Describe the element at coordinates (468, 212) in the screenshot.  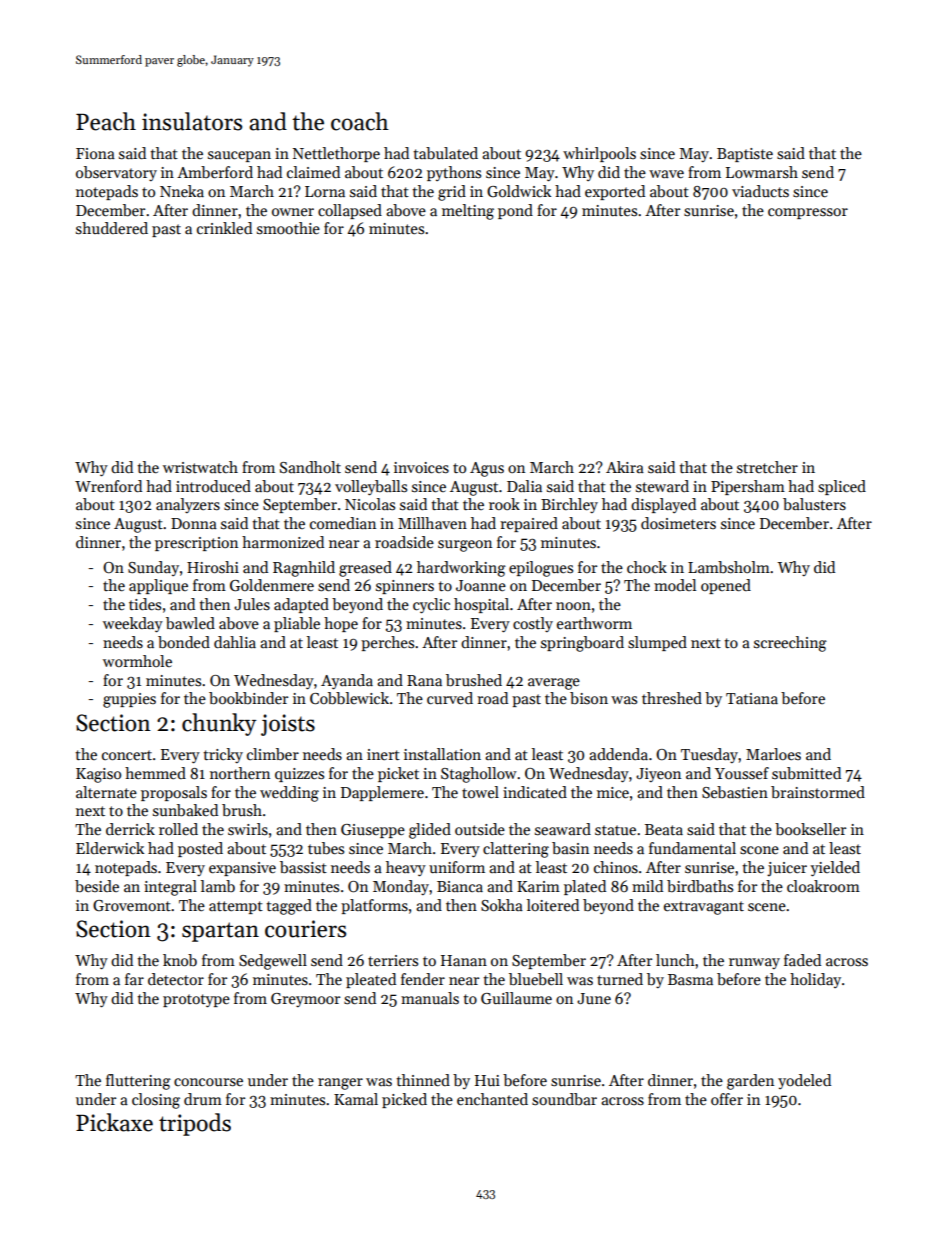
I see `melting` at that location.
